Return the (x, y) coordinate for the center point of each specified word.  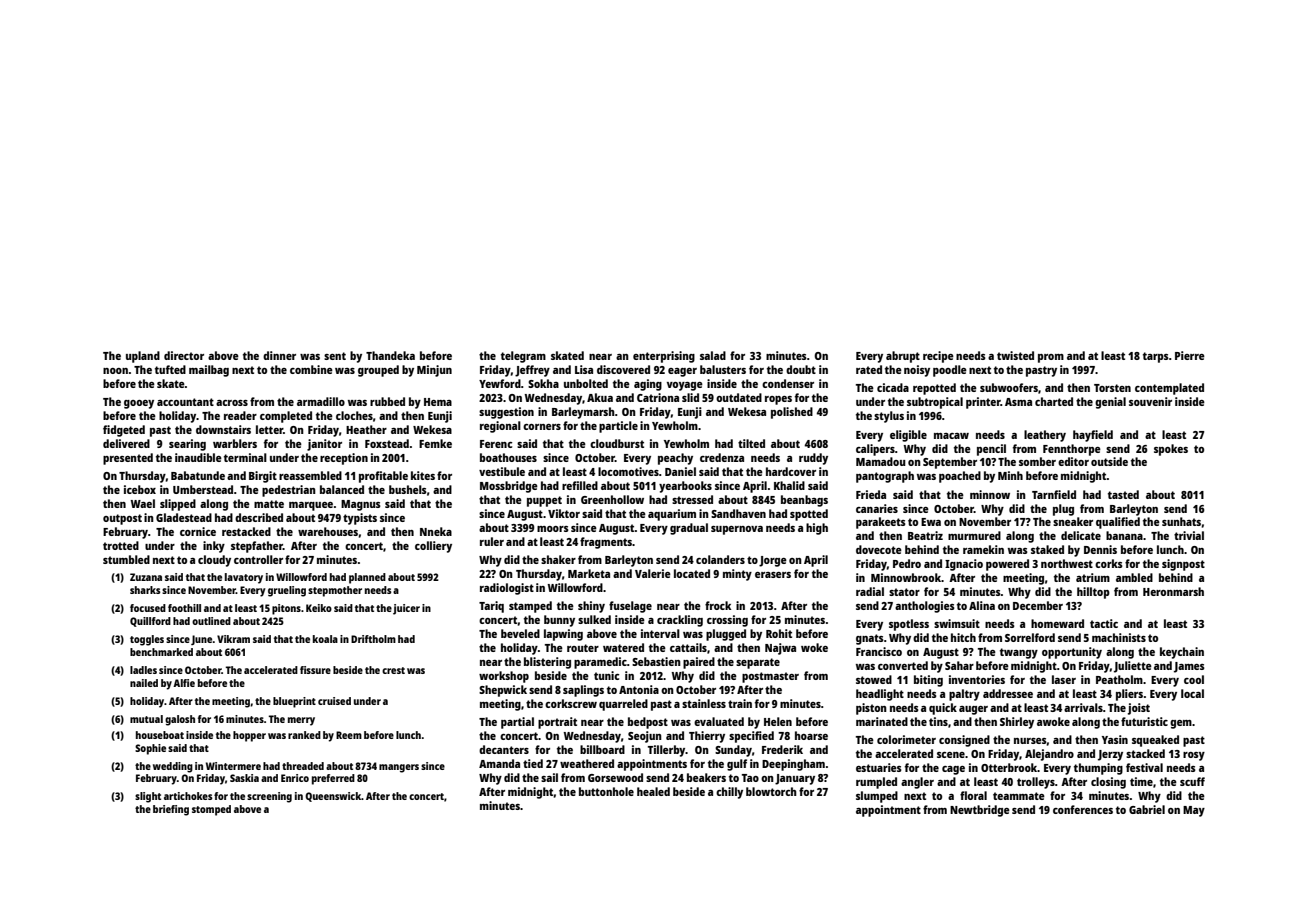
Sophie (150, 749)
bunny (559, 621)
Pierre (1190, 355)
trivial (1189, 535)
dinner (279, 355)
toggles (147, 640)
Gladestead (184, 517)
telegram (523, 357)
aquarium (672, 515)
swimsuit (957, 623)
